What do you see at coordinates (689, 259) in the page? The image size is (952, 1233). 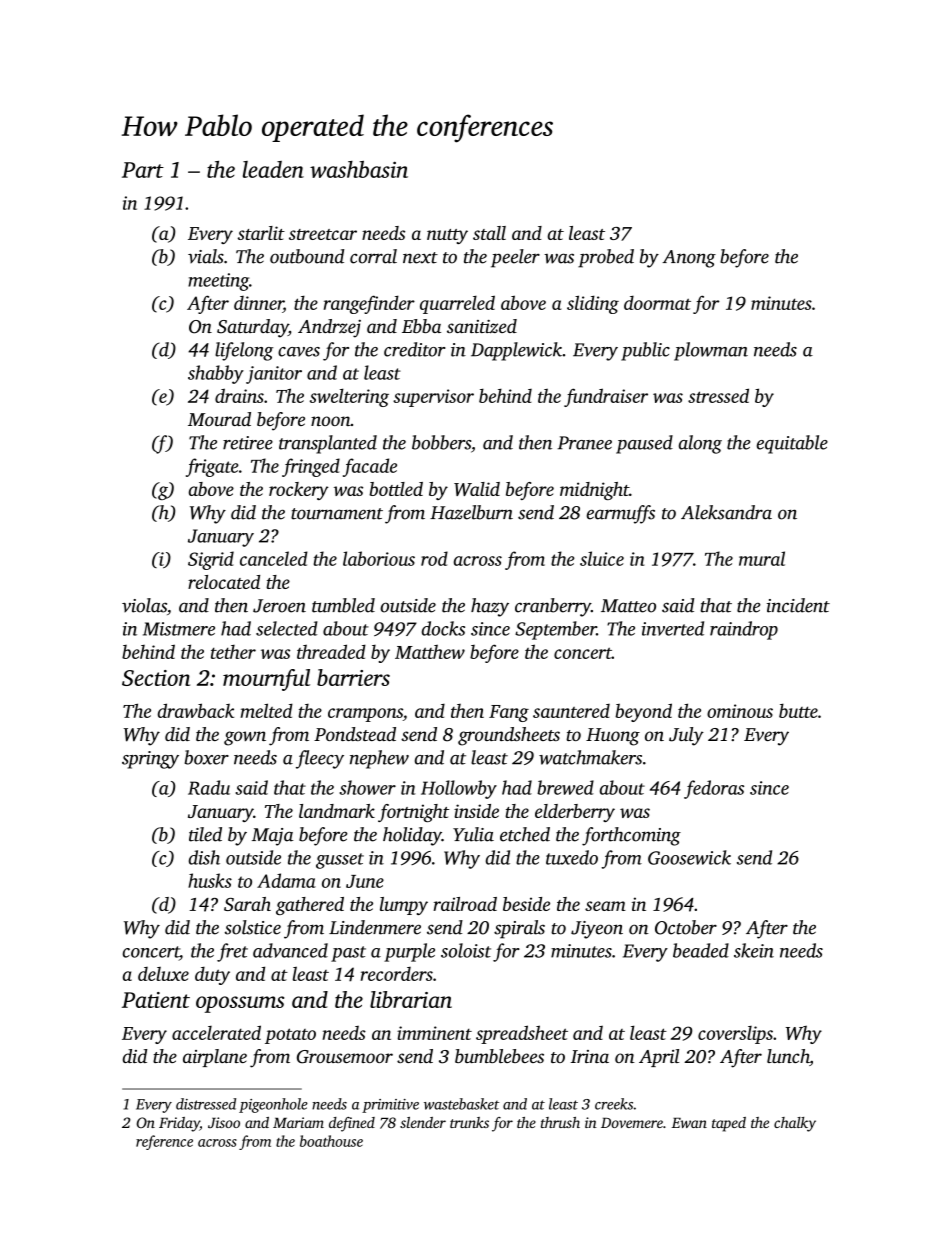 I see `Anong` at bounding box center [689, 259].
